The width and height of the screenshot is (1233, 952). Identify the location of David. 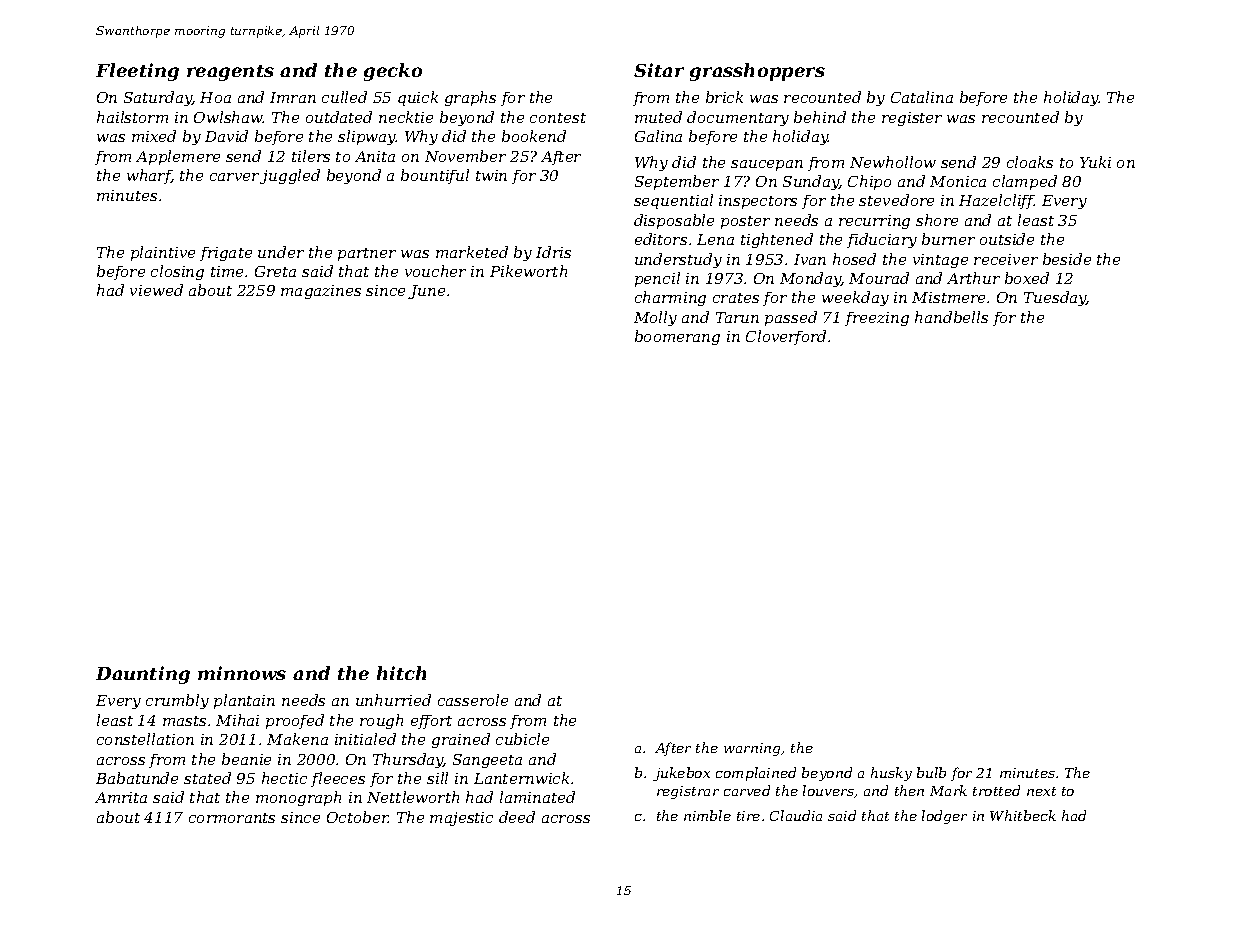
(226, 136).
